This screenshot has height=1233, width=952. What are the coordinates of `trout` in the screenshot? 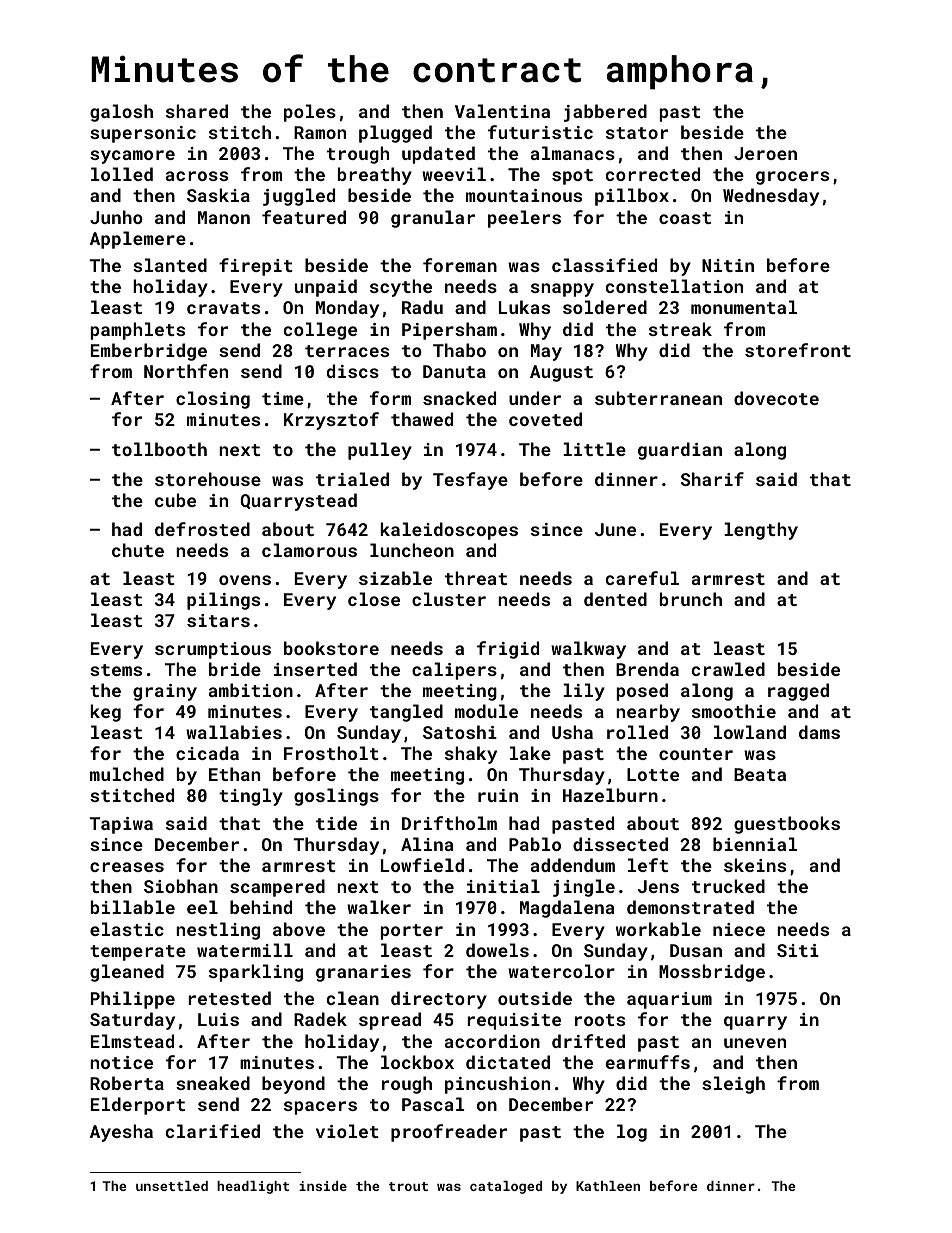 It's located at (408, 1186).
